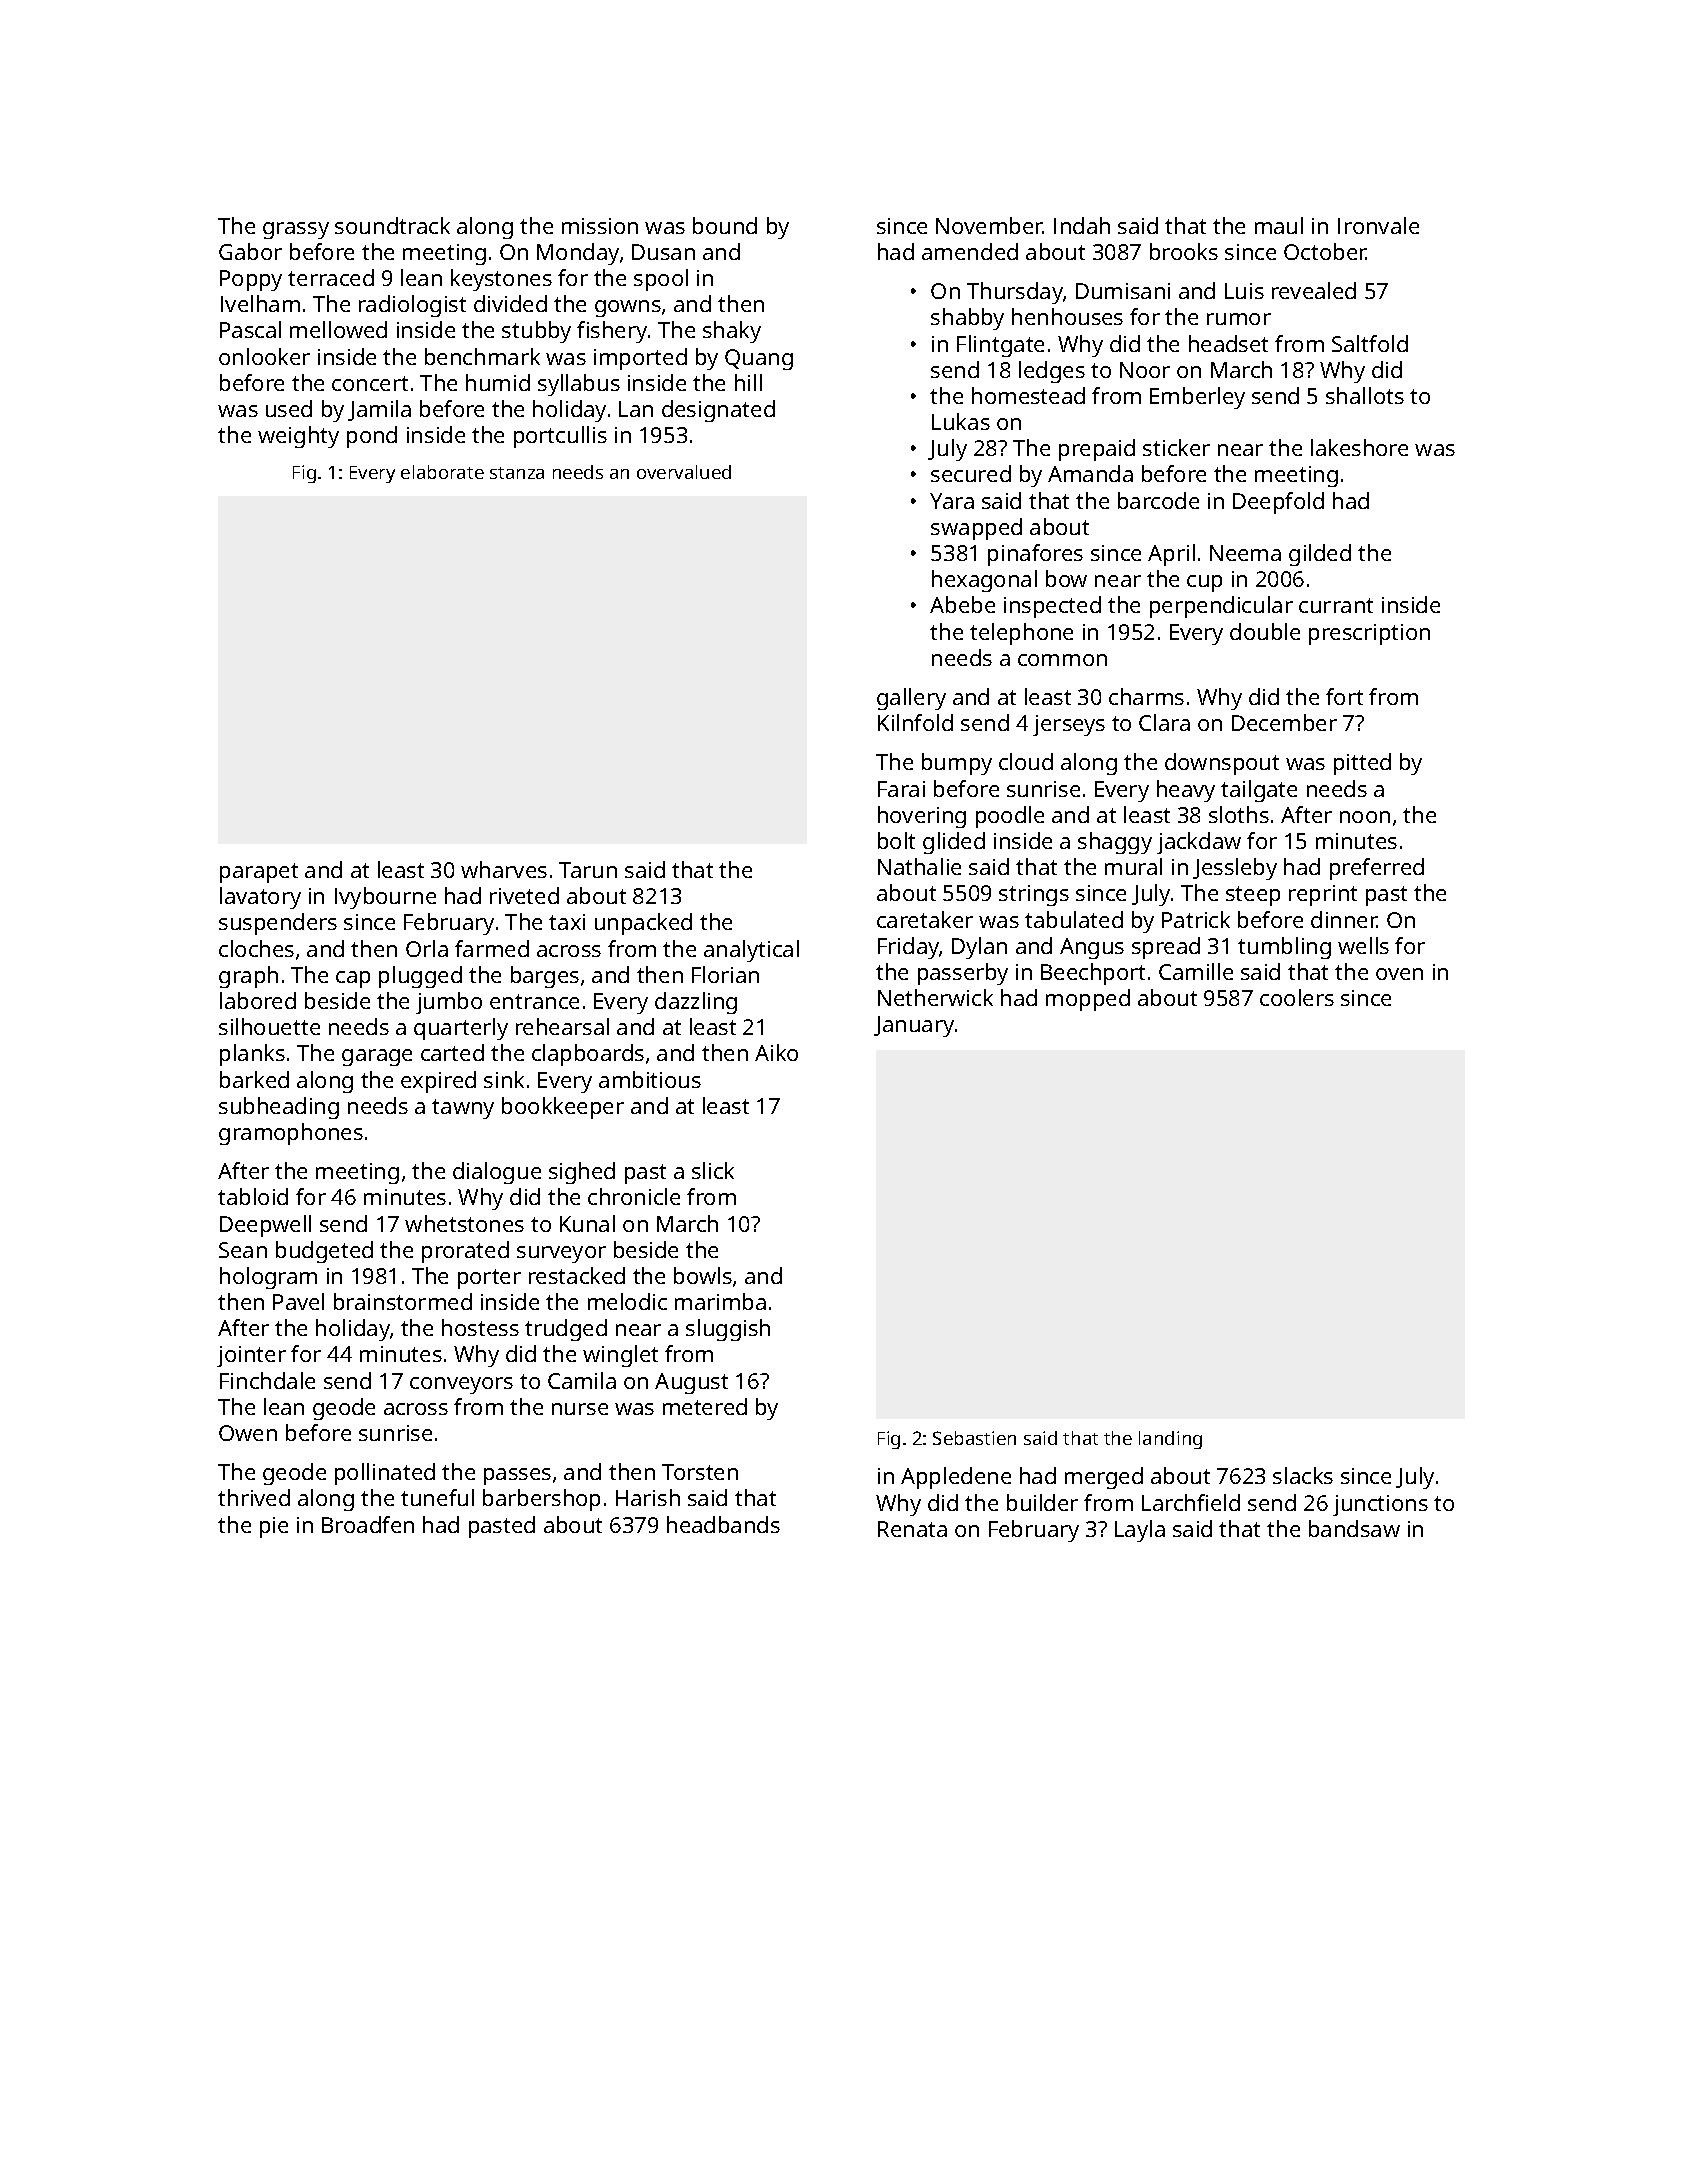 This screenshot has width=1683, height=2178. What do you see at coordinates (250, 251) in the screenshot?
I see `Gabor` at bounding box center [250, 251].
